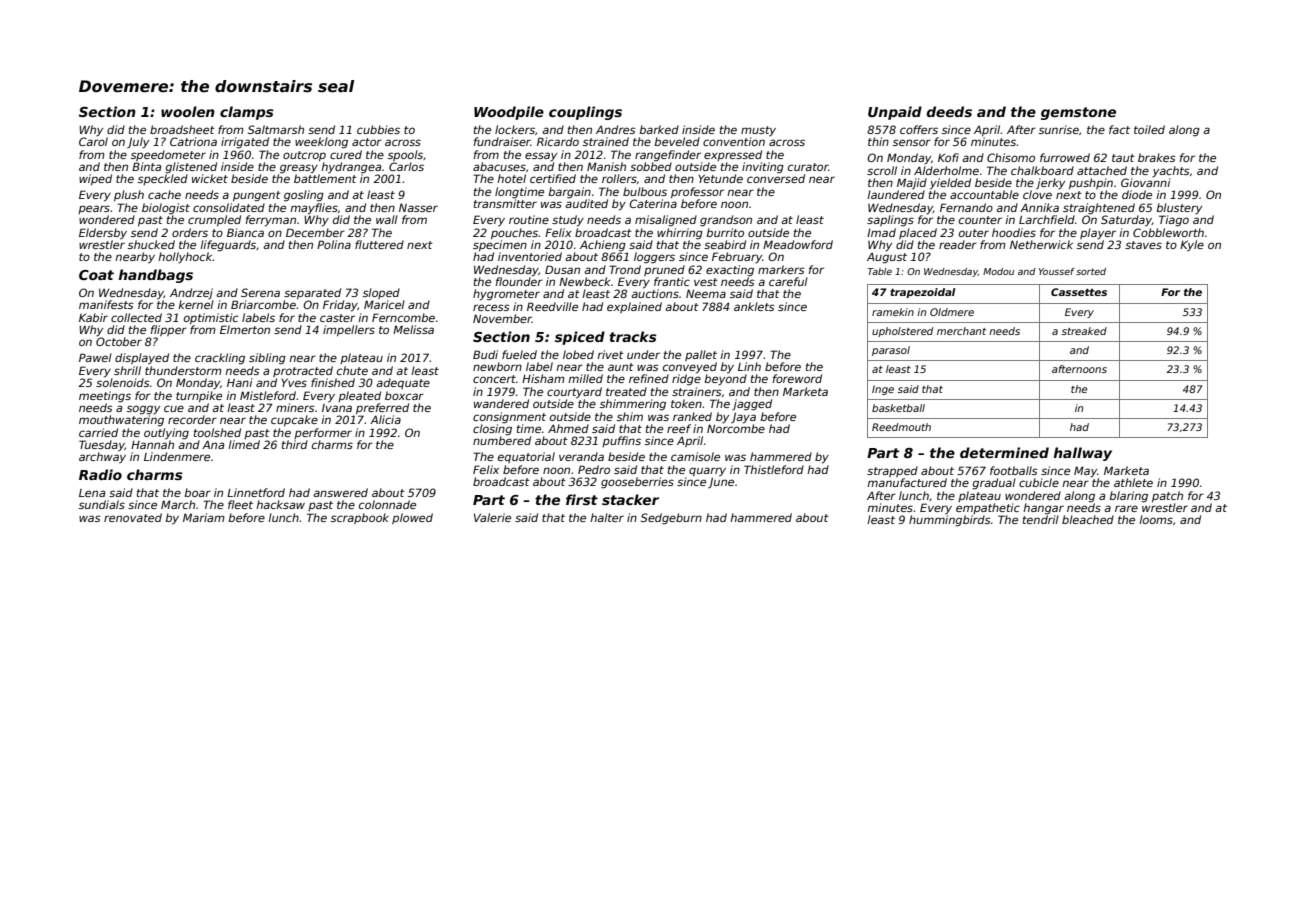 The image size is (1308, 924). I want to click on Cassettes, so click(1079, 292).
